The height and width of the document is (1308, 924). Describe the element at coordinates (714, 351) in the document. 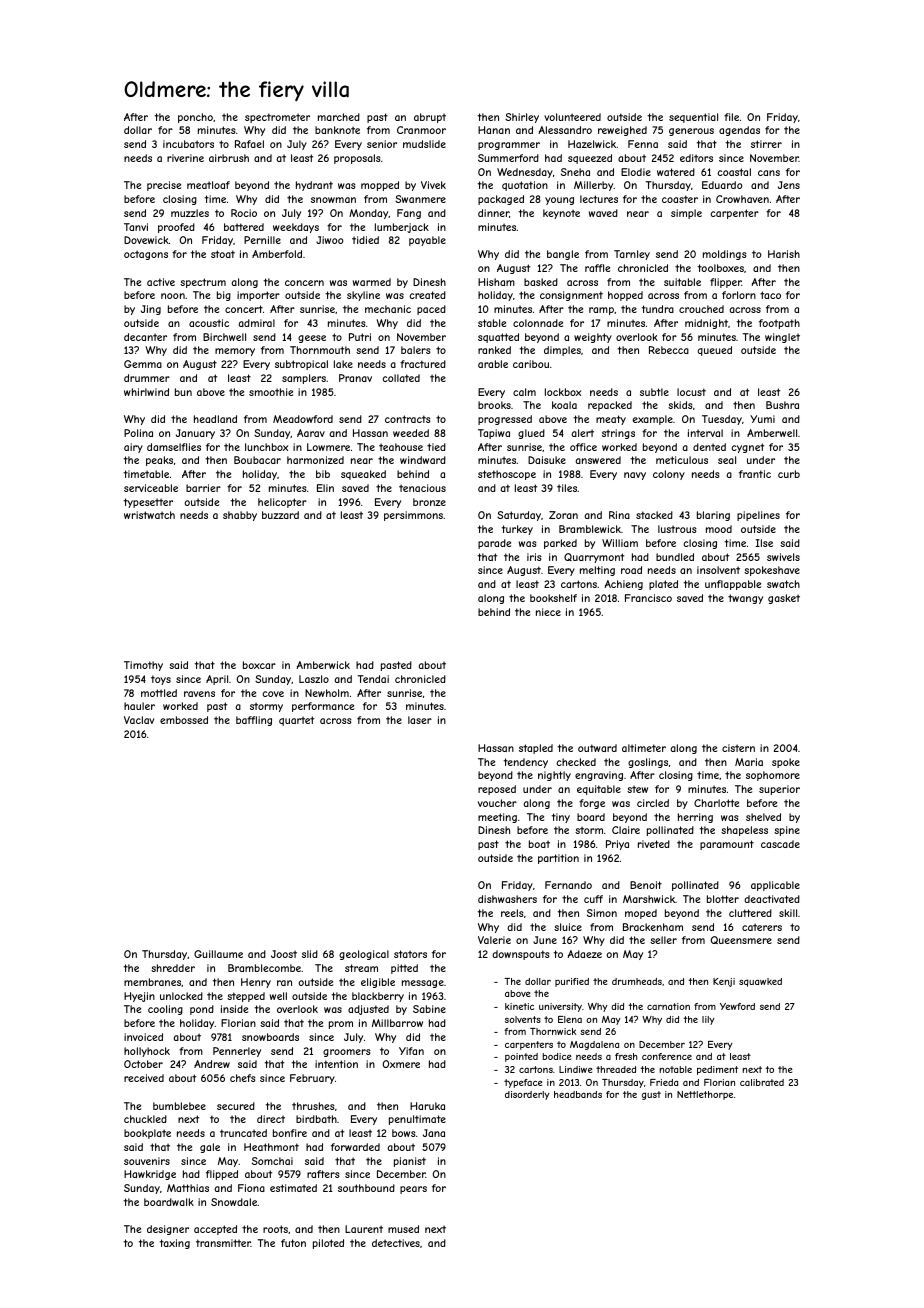

I see `queued` at that location.
